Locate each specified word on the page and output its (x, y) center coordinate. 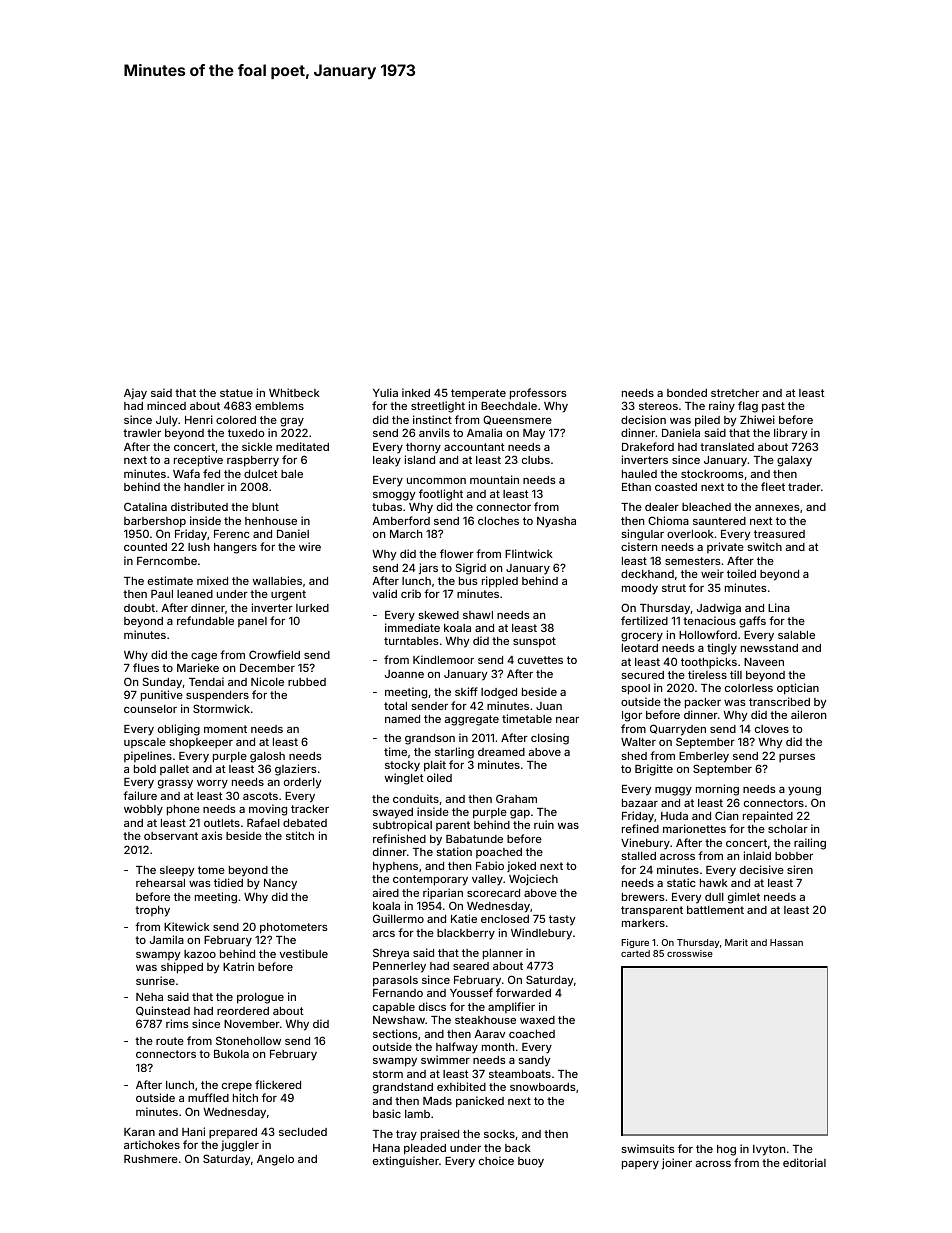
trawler (142, 433)
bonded (687, 393)
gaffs (752, 622)
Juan (549, 706)
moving (268, 810)
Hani (193, 1131)
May (534, 434)
